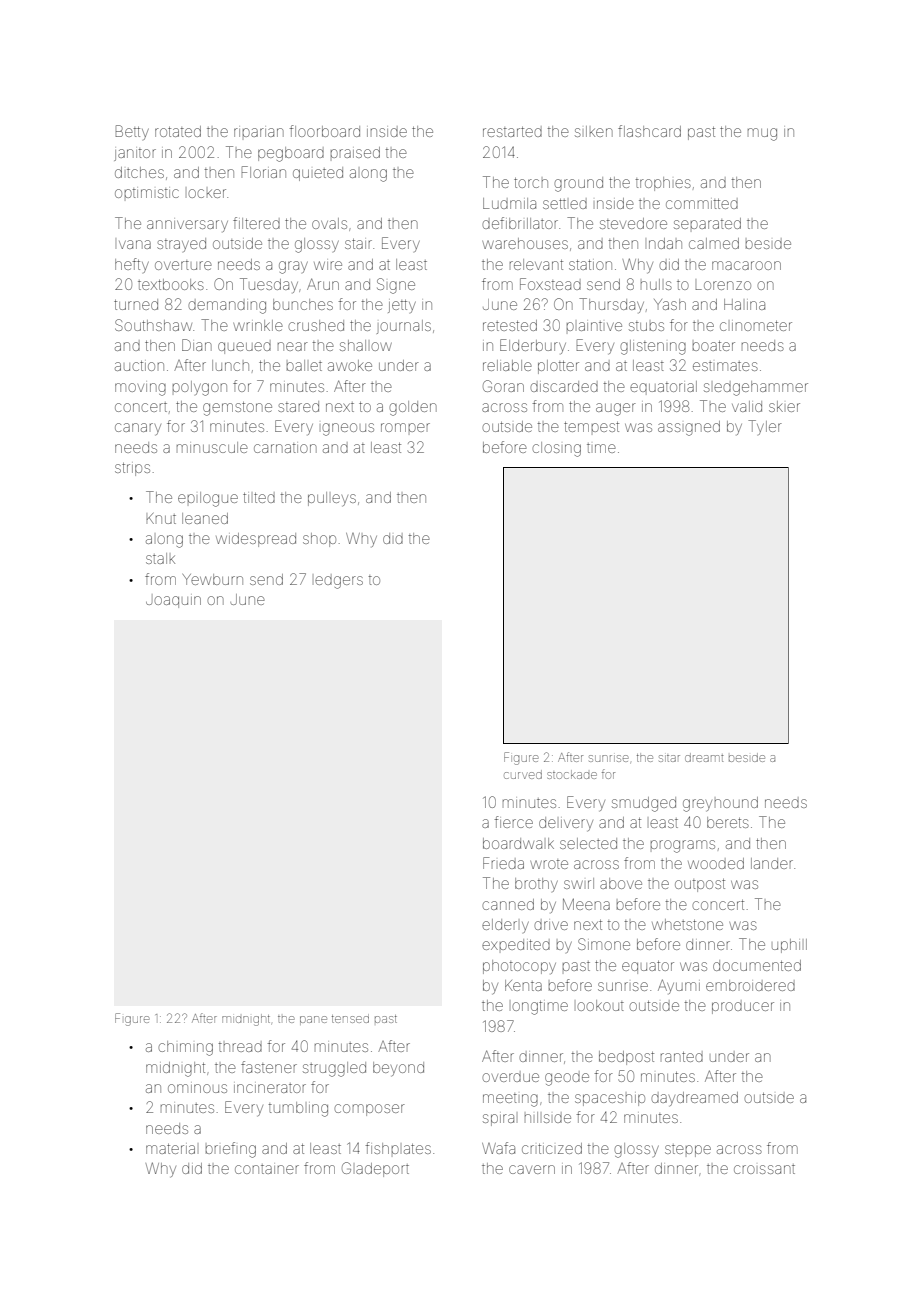 The width and height of the screenshot is (924, 1314). Describe the element at coordinates (375, 1169) in the screenshot. I see `Gladeport` at that location.
